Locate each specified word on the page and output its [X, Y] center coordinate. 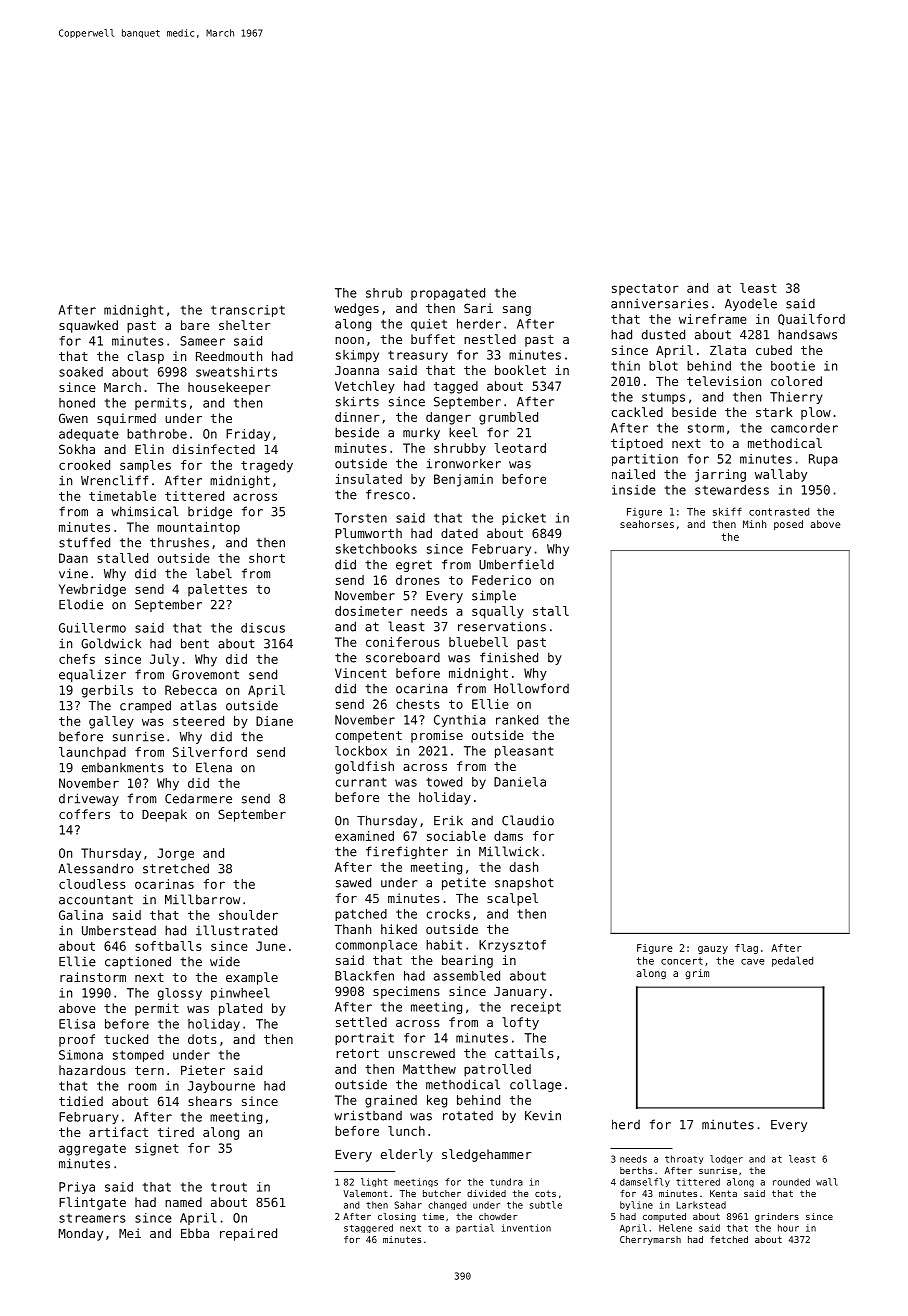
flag [746, 949]
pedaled [792, 961]
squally [498, 612]
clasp [145, 357]
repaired [248, 1234]
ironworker [463, 463]
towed [444, 782]
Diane [274, 721]
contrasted [779, 512]
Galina [81, 915]
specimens [406, 992]
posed [788, 525]
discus [263, 628]
